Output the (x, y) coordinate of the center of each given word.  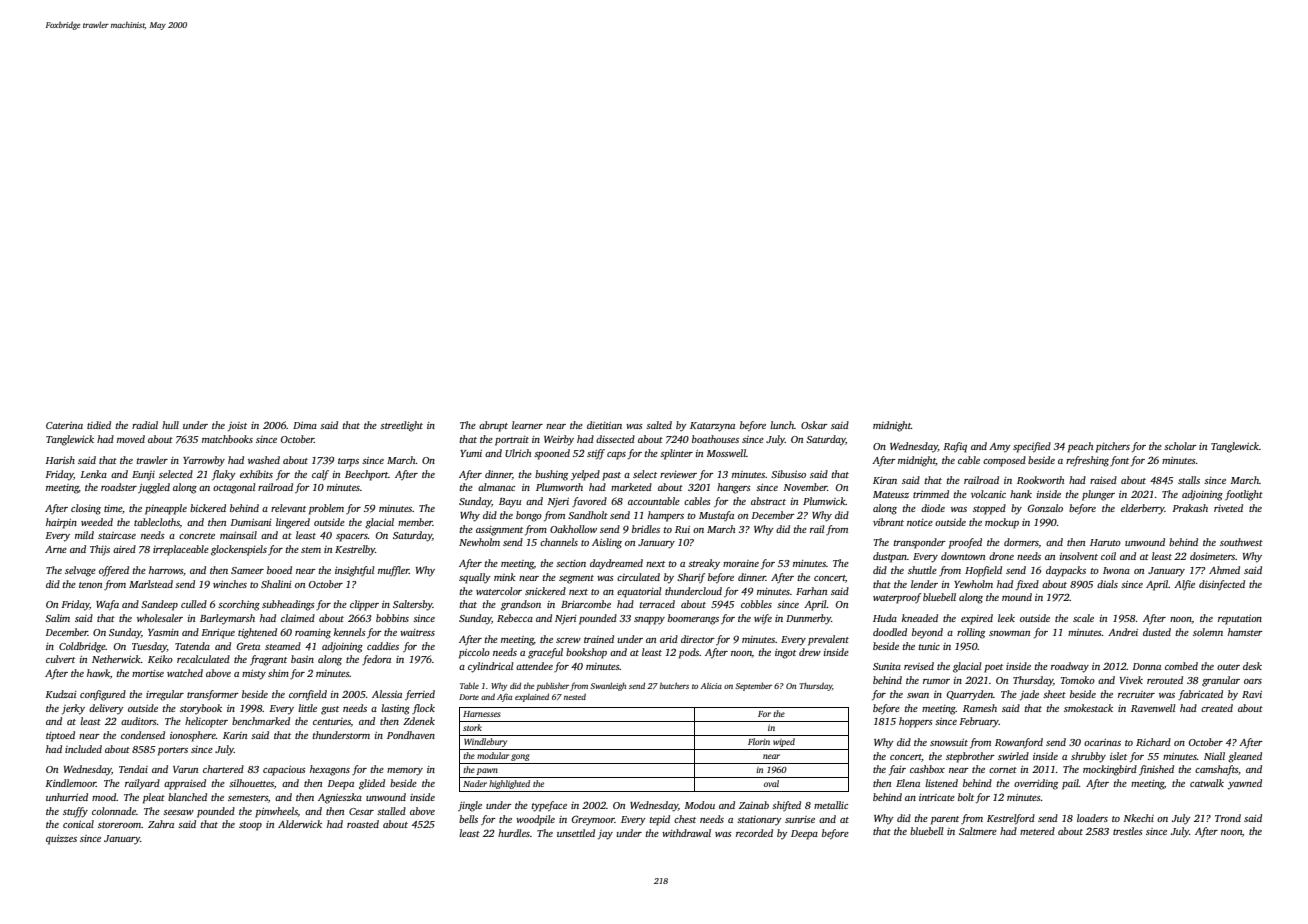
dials (1107, 584)
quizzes (61, 840)
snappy (649, 621)
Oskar (814, 425)
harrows (166, 570)
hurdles (514, 833)
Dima (305, 425)
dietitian (604, 425)
